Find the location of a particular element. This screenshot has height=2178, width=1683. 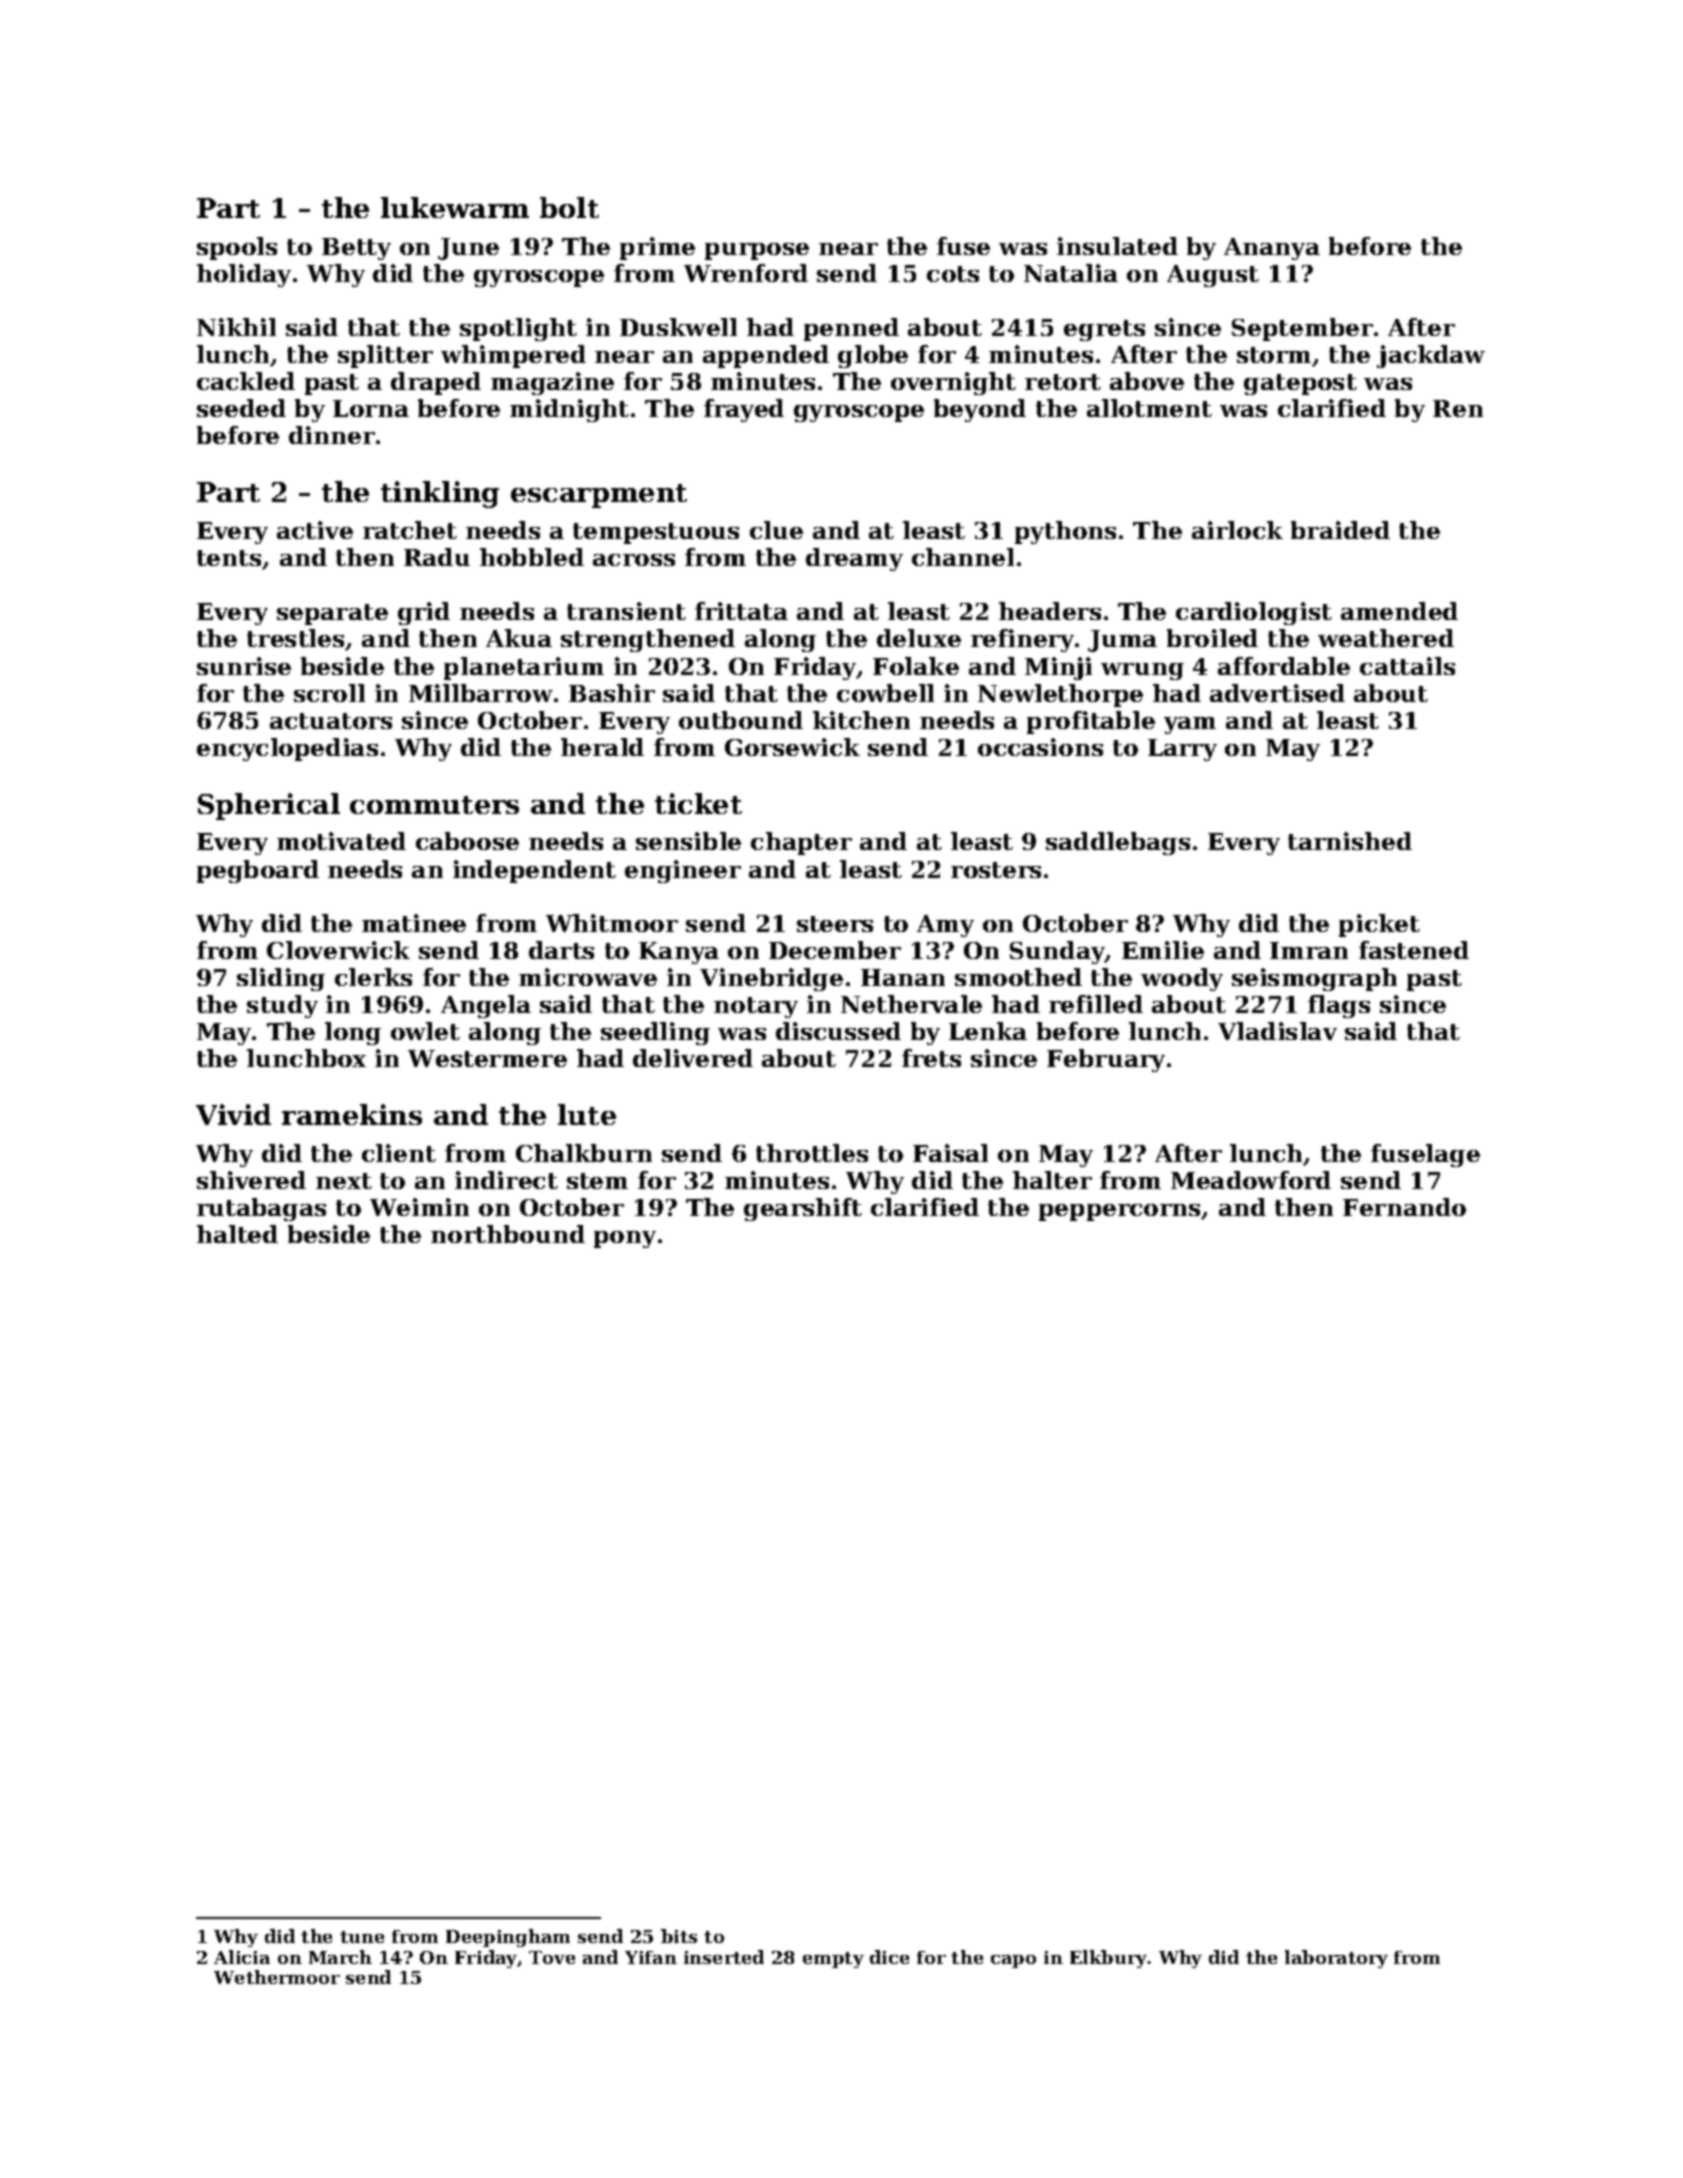

Wethermoor is located at coordinates (277, 1977).
